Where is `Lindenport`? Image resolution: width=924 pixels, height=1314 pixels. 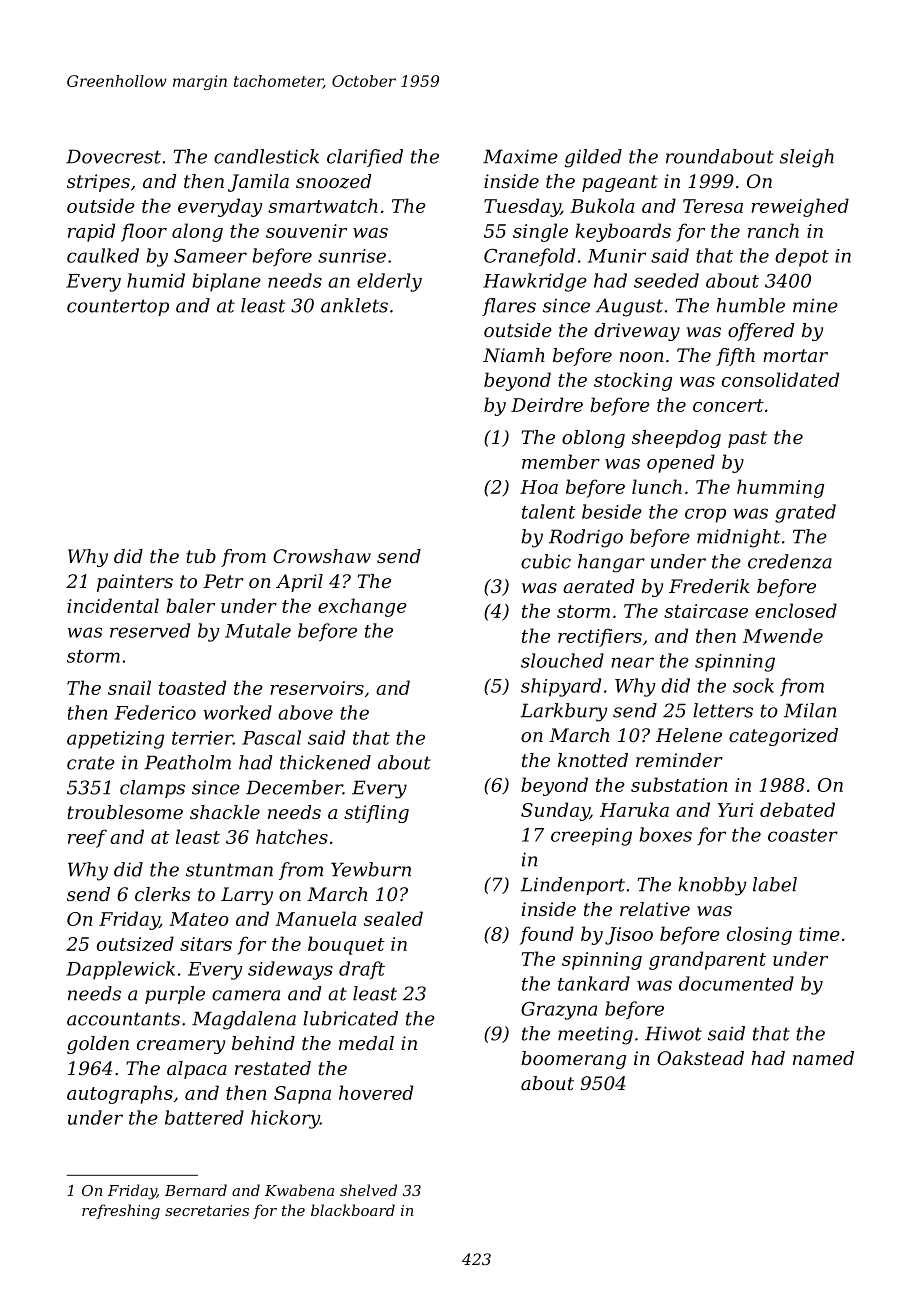
Lindenport is located at coordinates (572, 886).
